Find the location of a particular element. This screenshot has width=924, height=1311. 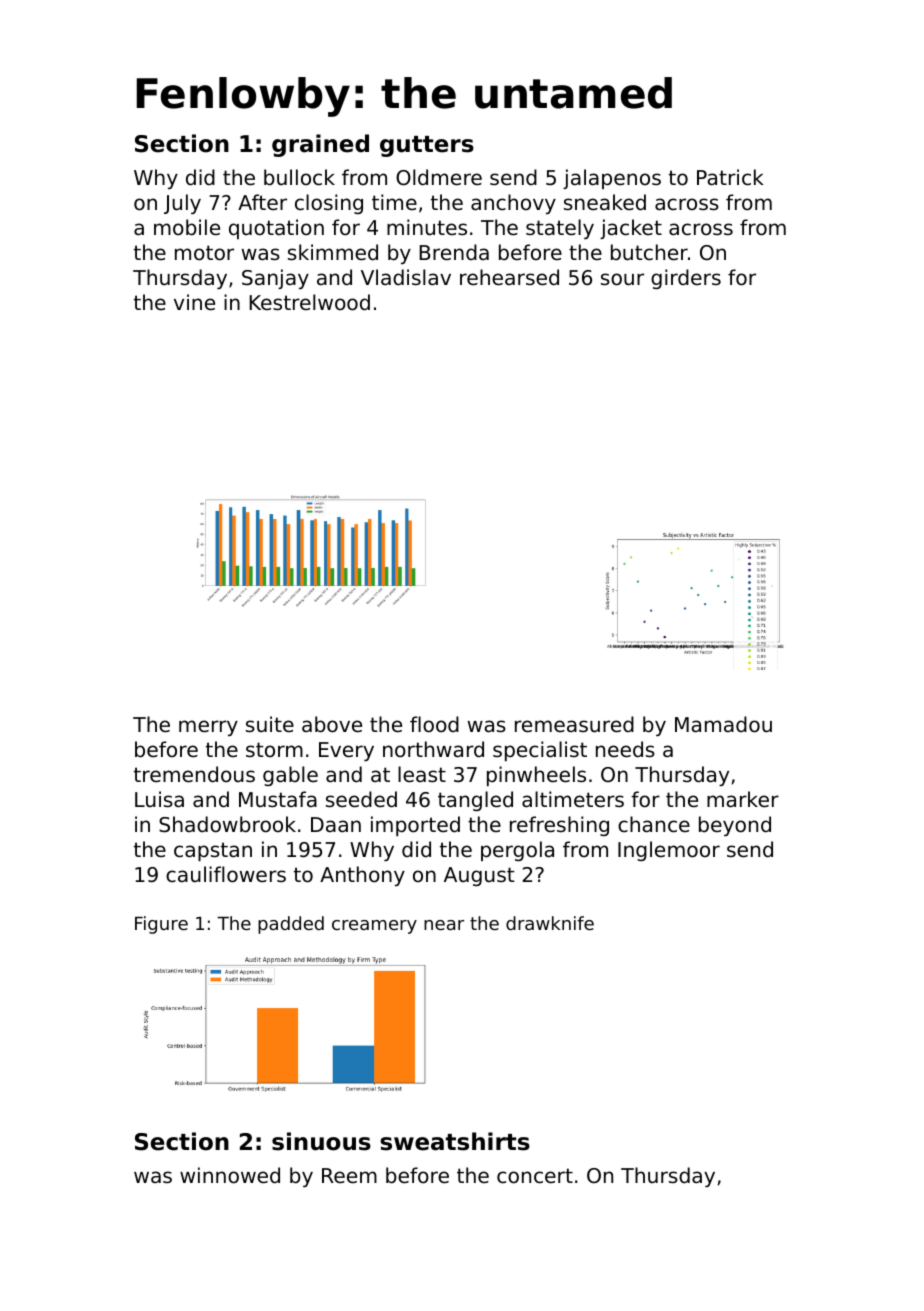

remeasured is located at coordinates (574, 724).
